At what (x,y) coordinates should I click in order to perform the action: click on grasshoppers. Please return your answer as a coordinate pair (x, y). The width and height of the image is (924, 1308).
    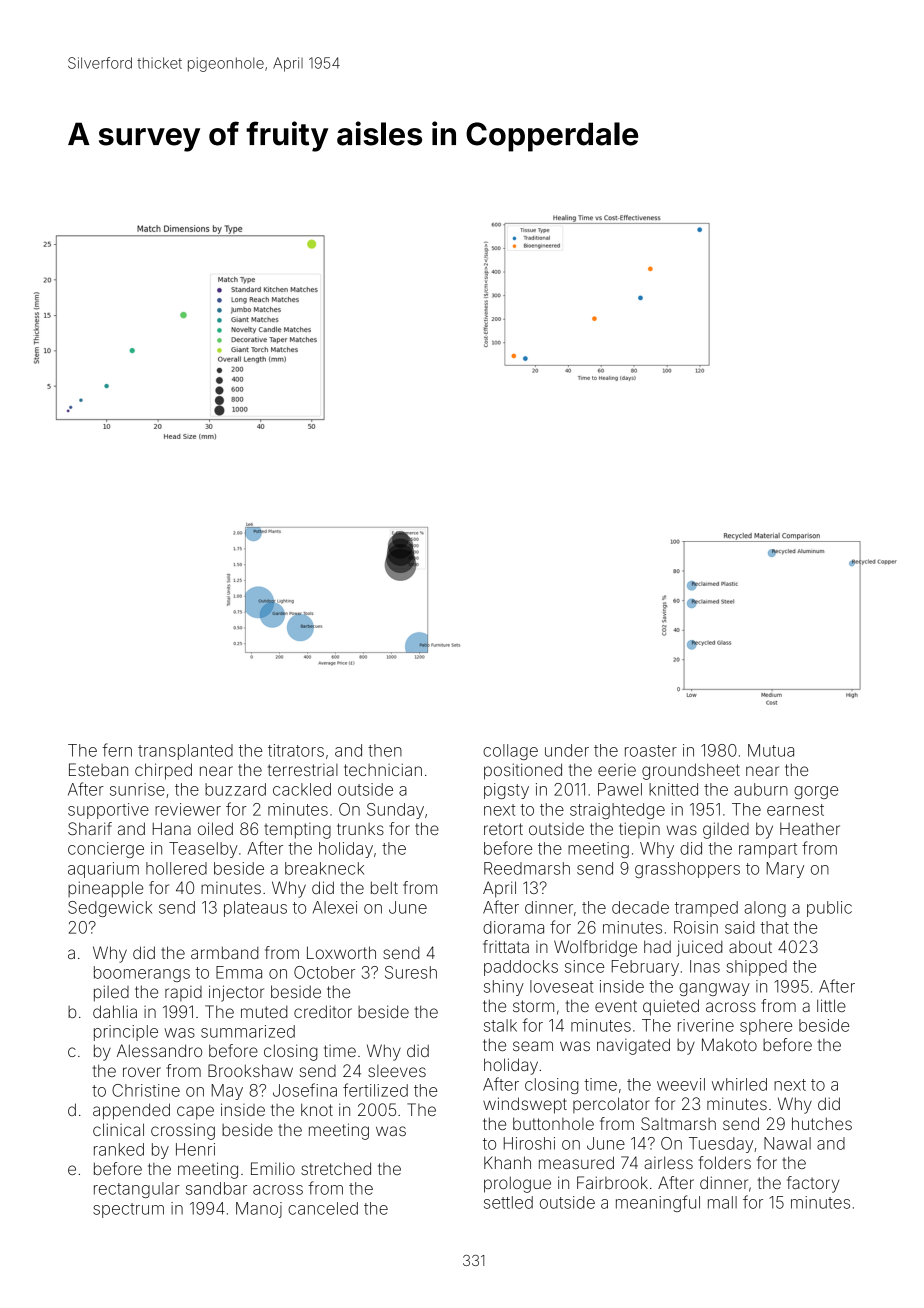
    Looking at the image, I should click on (687, 870).
